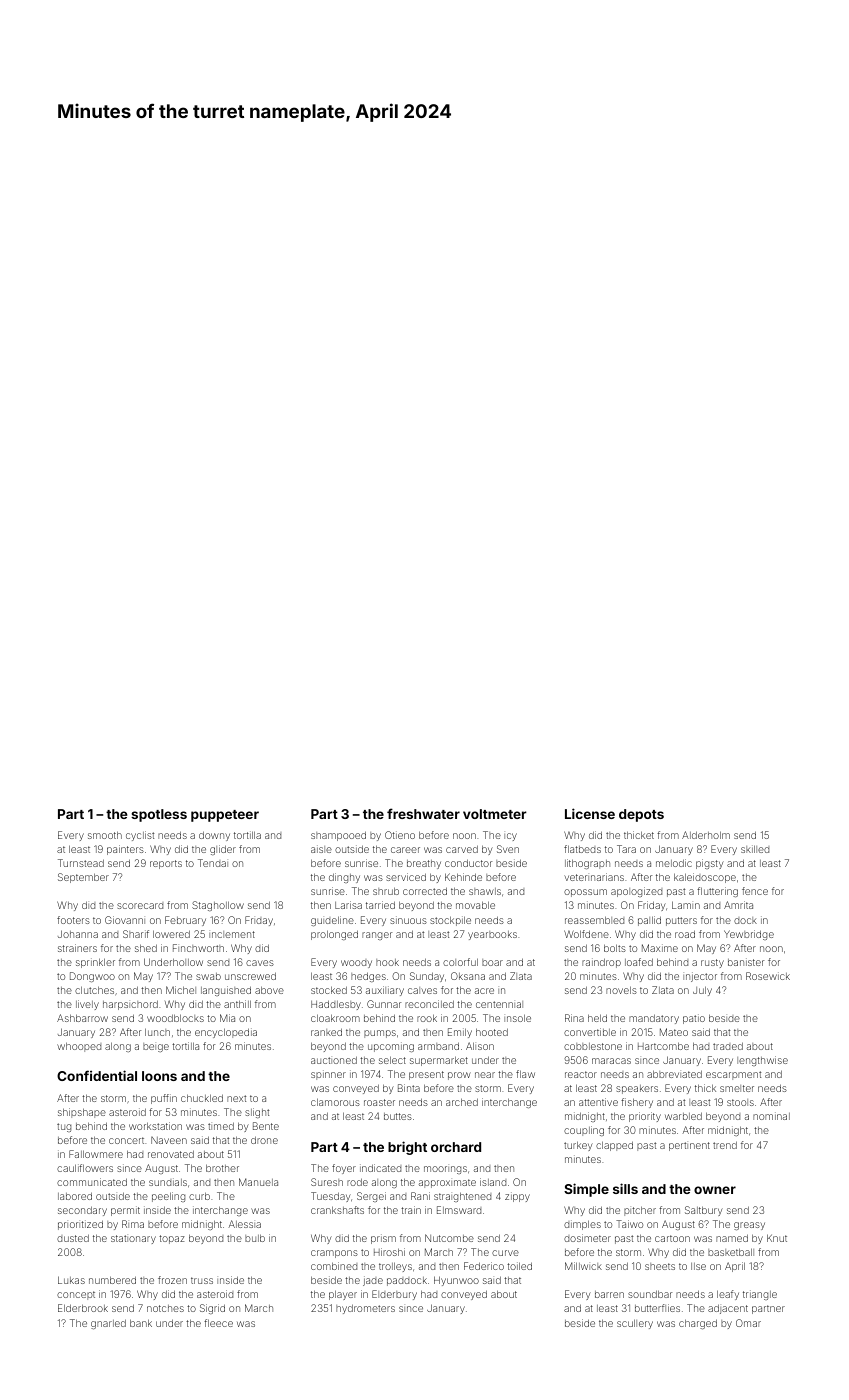  I want to click on skilled, so click(755, 849).
